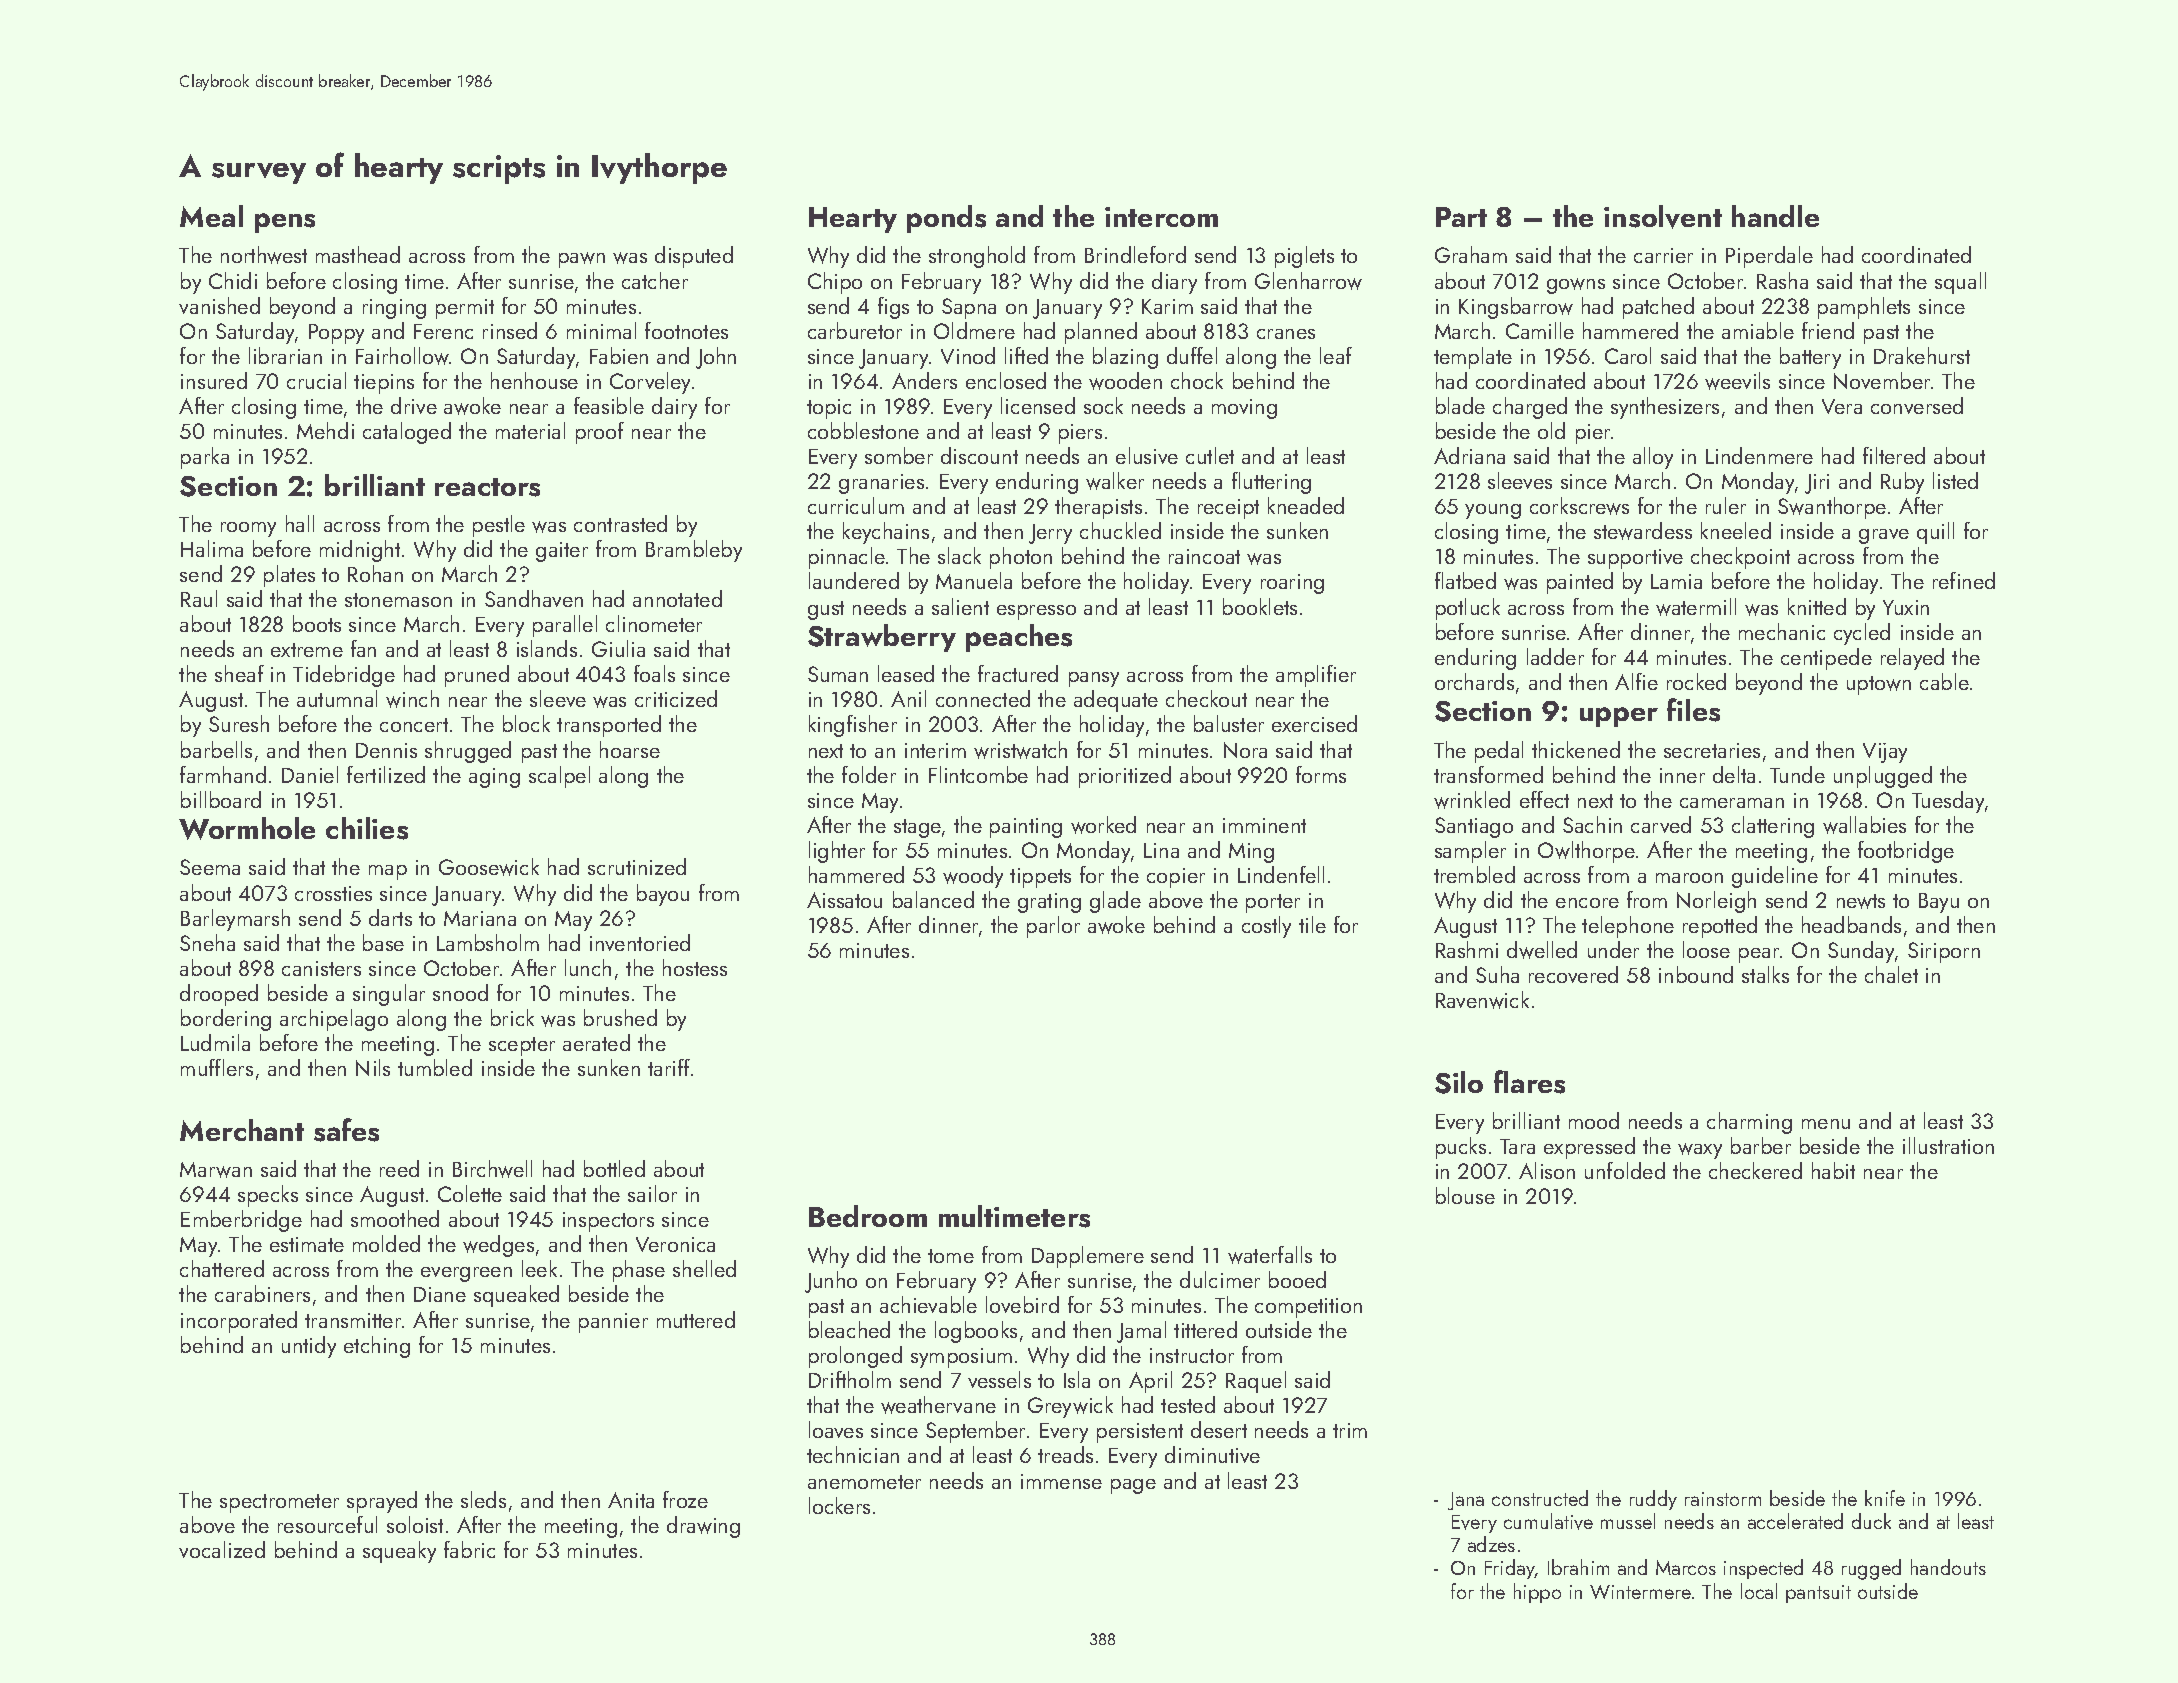  Describe the element at coordinates (377, 1347) in the document. I see `etching` at that location.
